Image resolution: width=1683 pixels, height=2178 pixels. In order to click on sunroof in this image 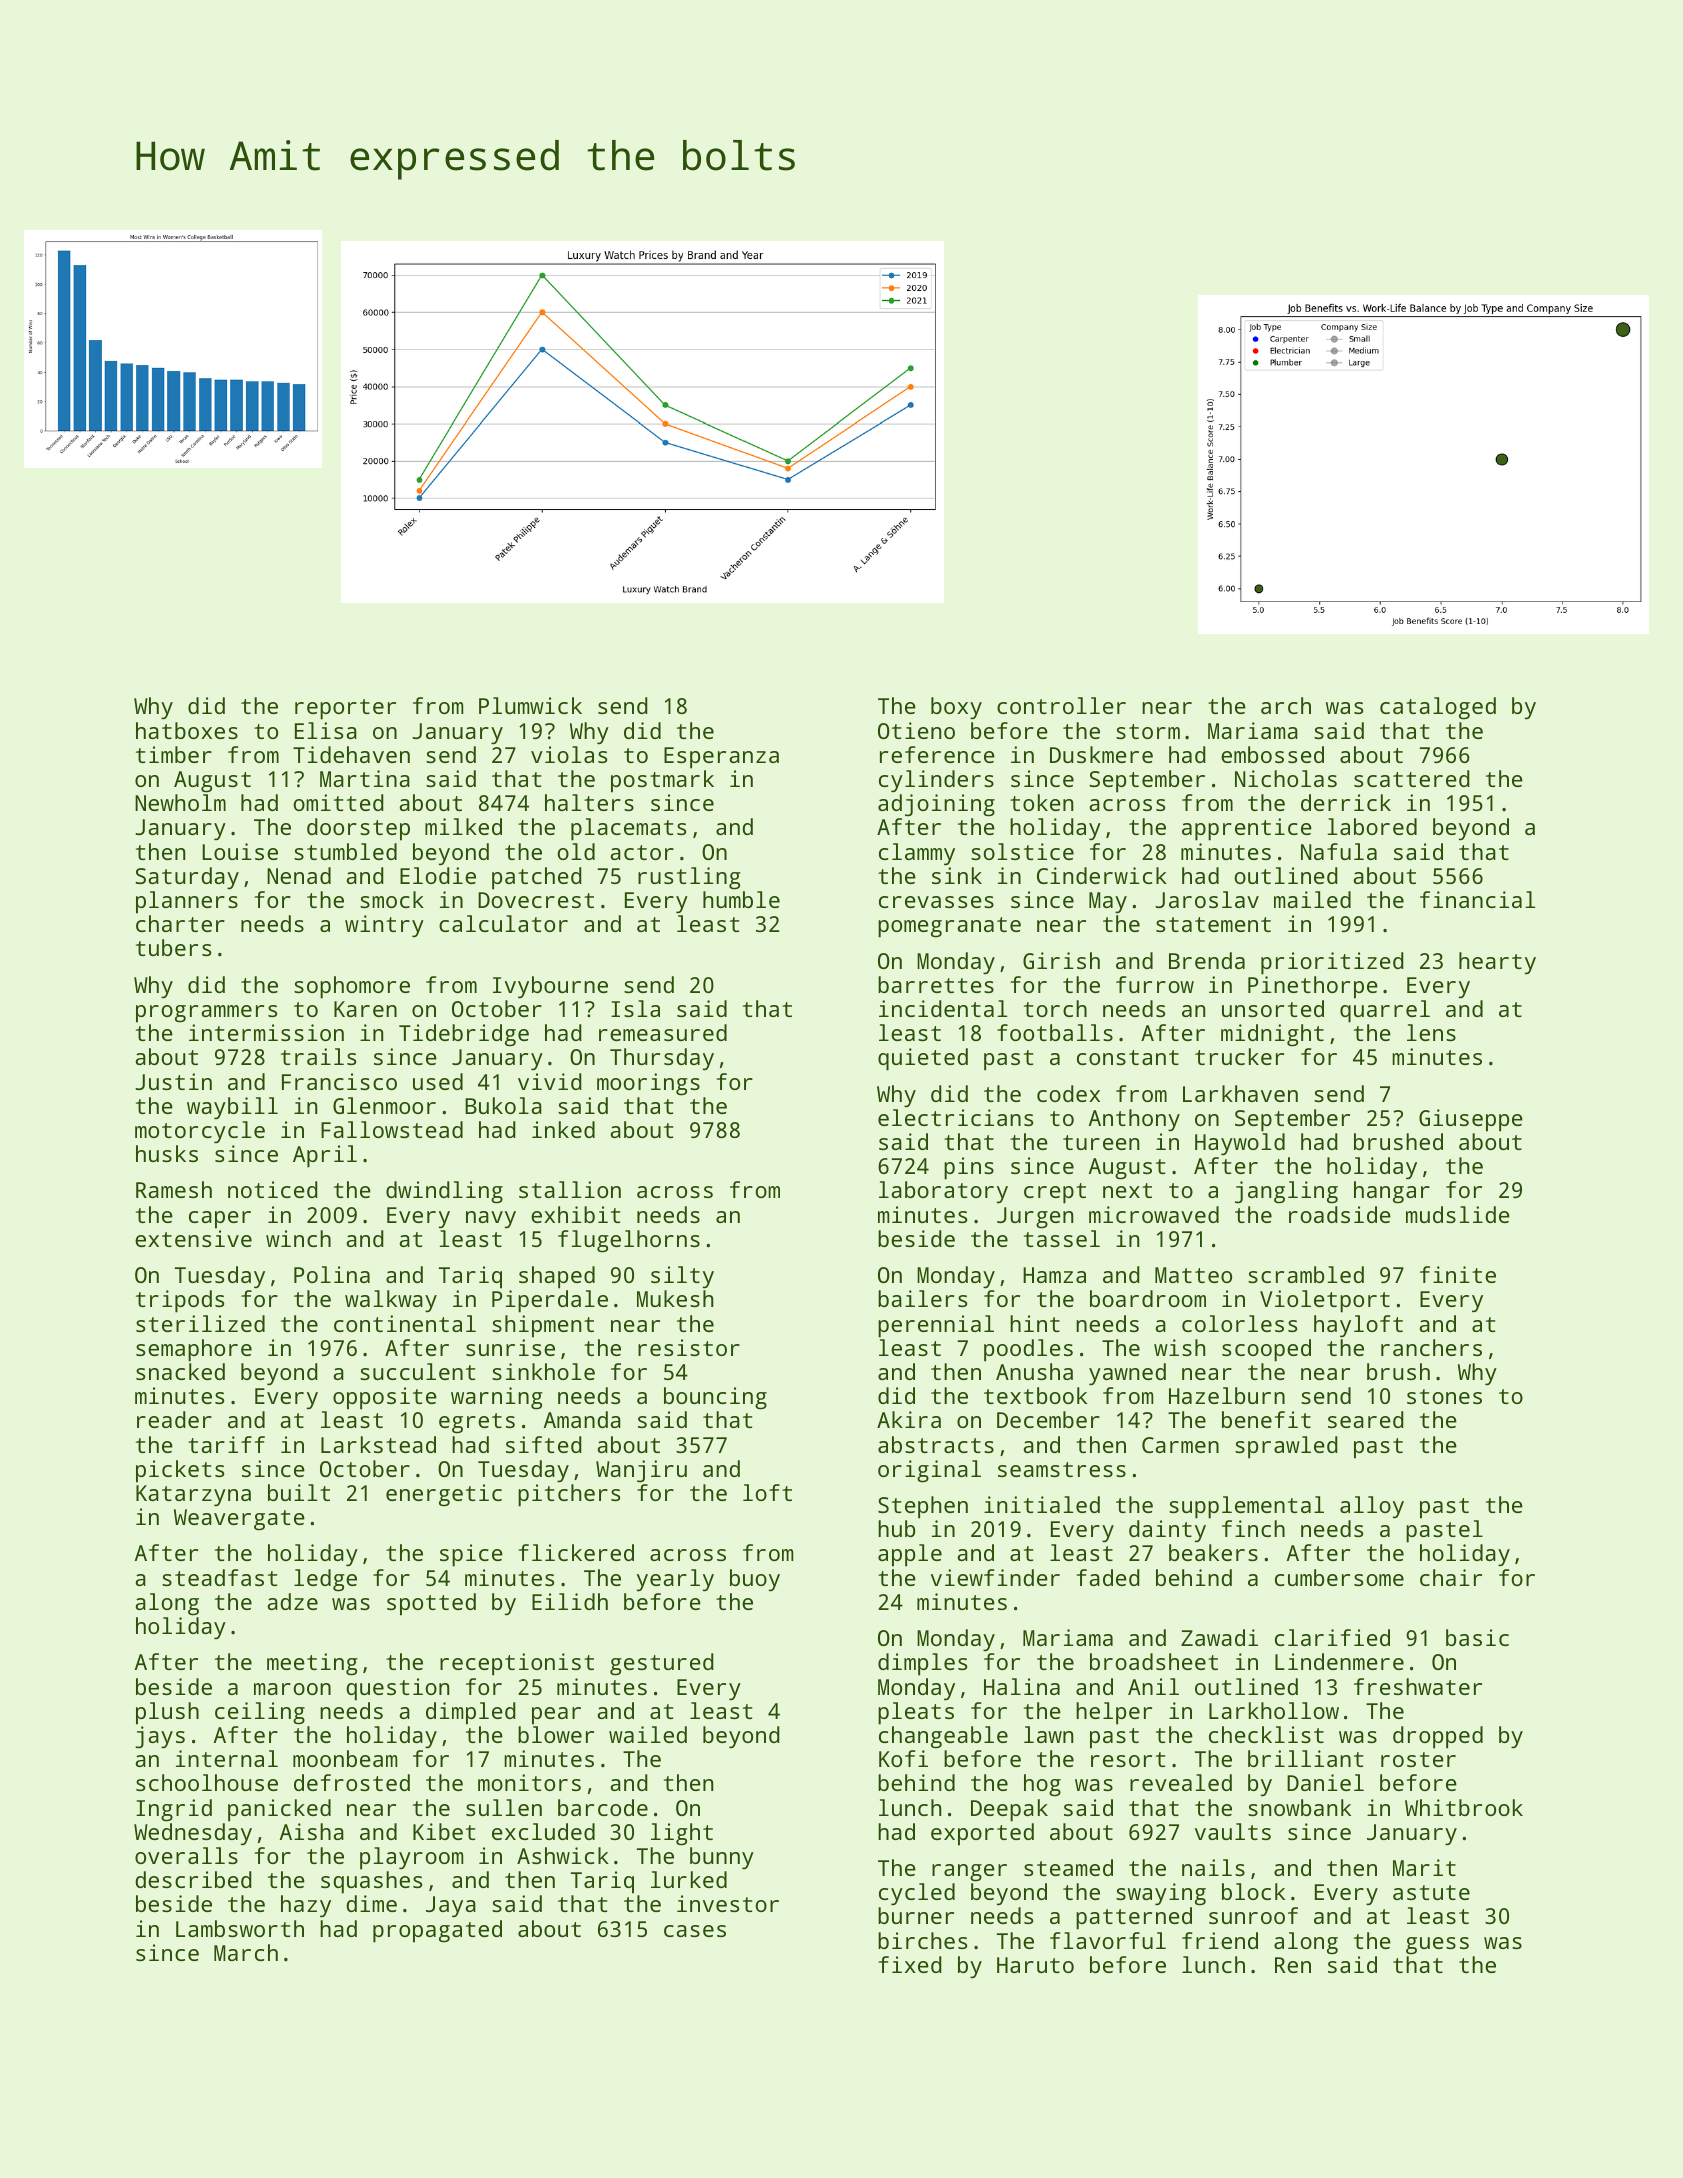, I will do `click(1253, 1915)`.
